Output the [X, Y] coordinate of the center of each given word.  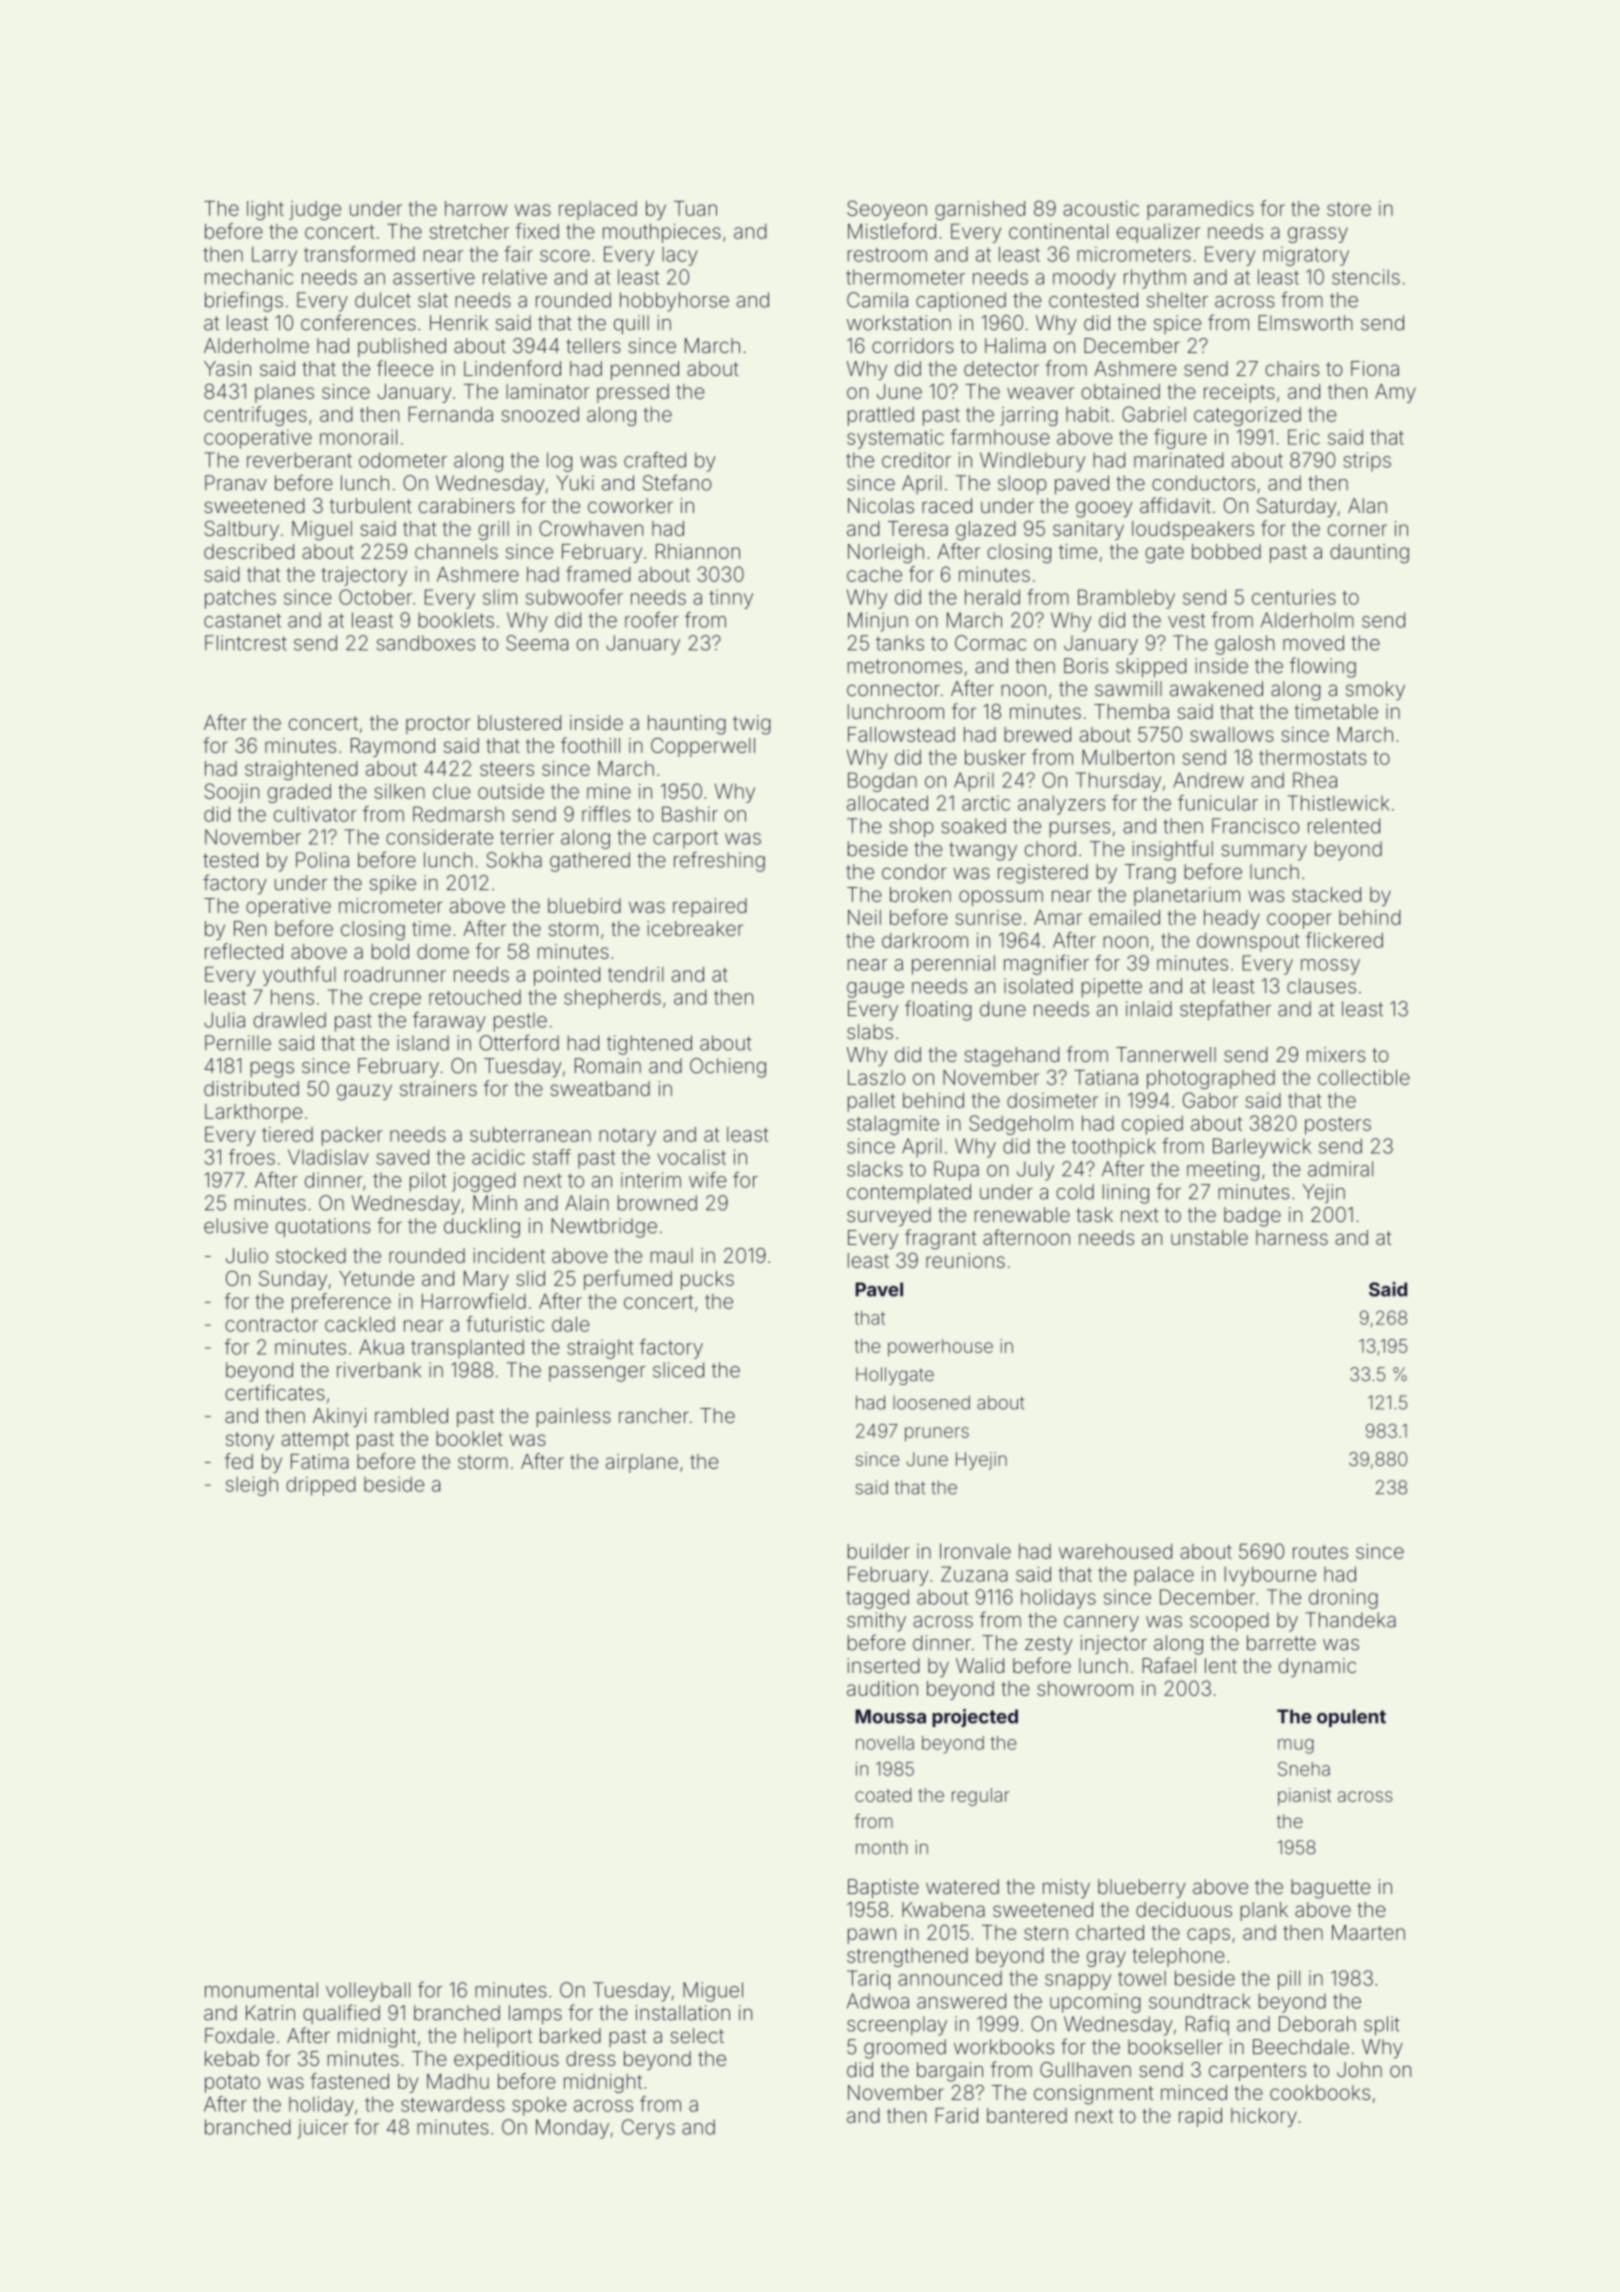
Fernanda [451, 414]
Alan [1367, 505]
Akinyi [339, 1417]
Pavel [879, 1289]
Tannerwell [1166, 1054]
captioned [961, 301]
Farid [957, 2115]
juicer [323, 2129]
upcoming [1095, 2003]
